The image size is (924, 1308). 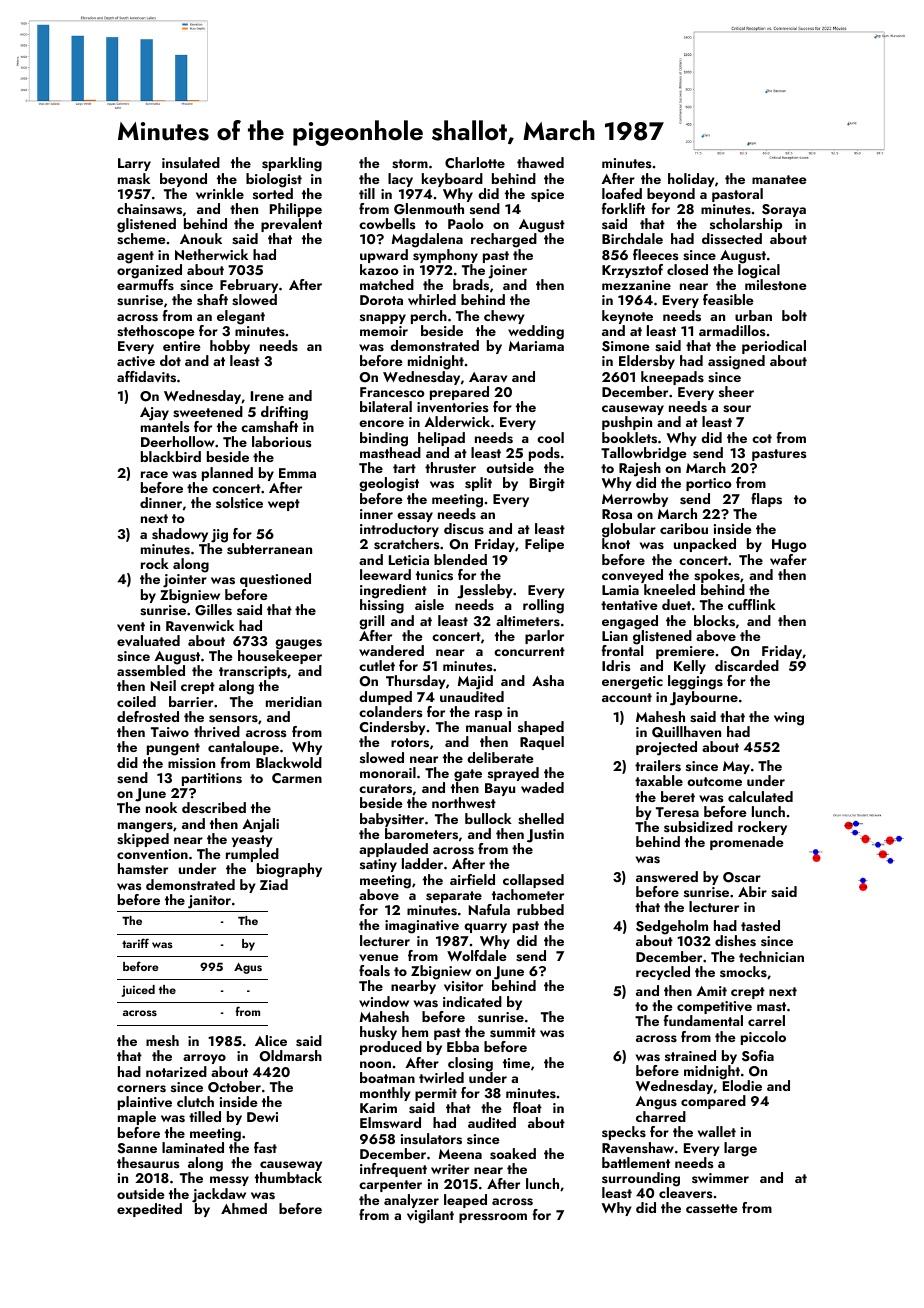 What do you see at coordinates (463, 986) in the page?
I see `visitor` at bounding box center [463, 986].
